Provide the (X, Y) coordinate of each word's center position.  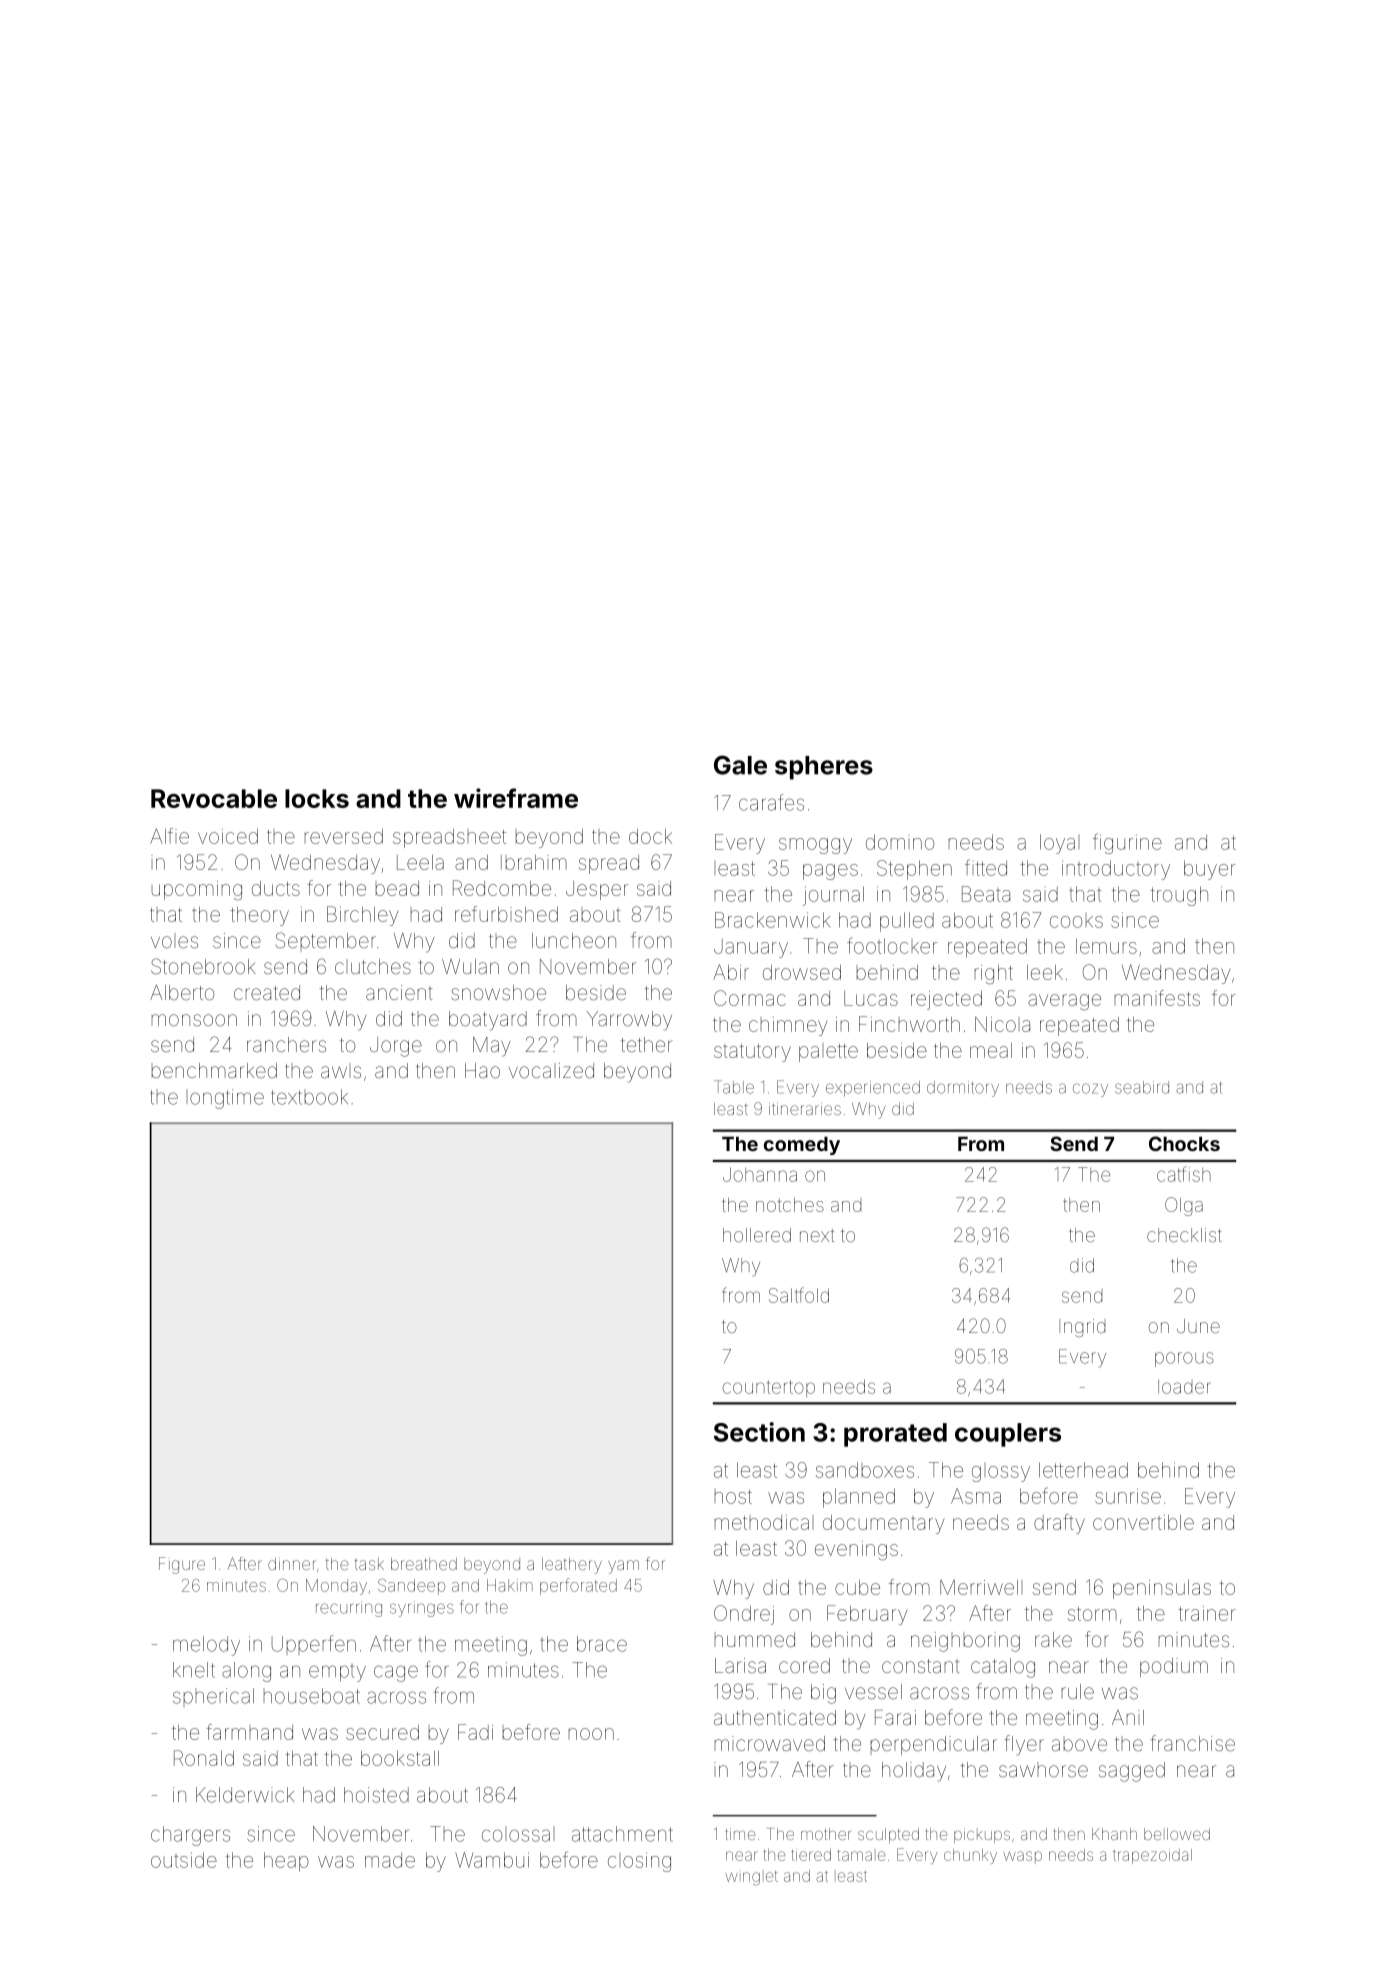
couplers (1008, 1435)
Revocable (214, 798)
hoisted (376, 1795)
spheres (824, 768)
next (817, 1235)
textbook (309, 1097)
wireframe (516, 798)
